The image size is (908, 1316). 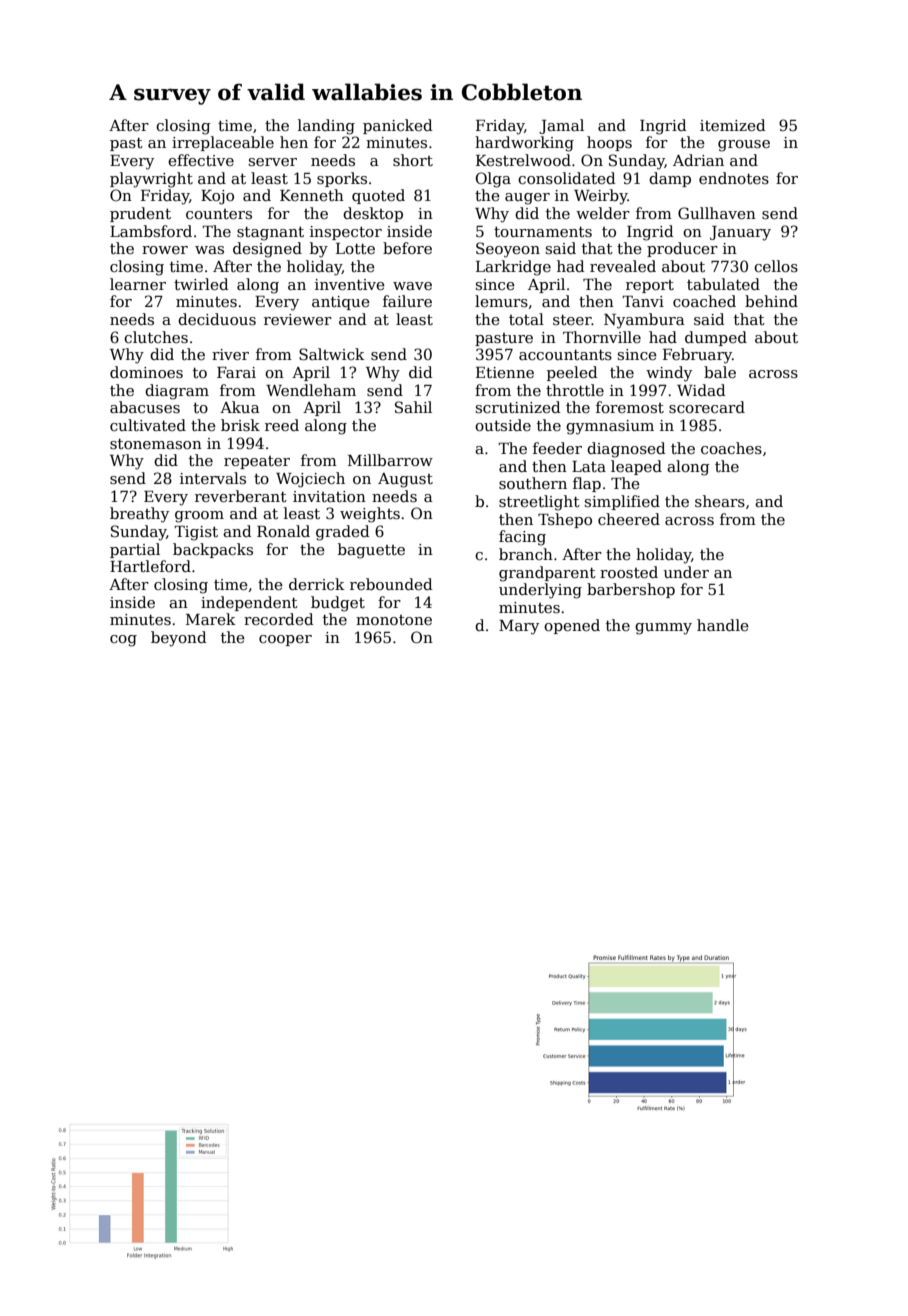 What do you see at coordinates (501, 301) in the image?
I see `lemurs` at bounding box center [501, 301].
